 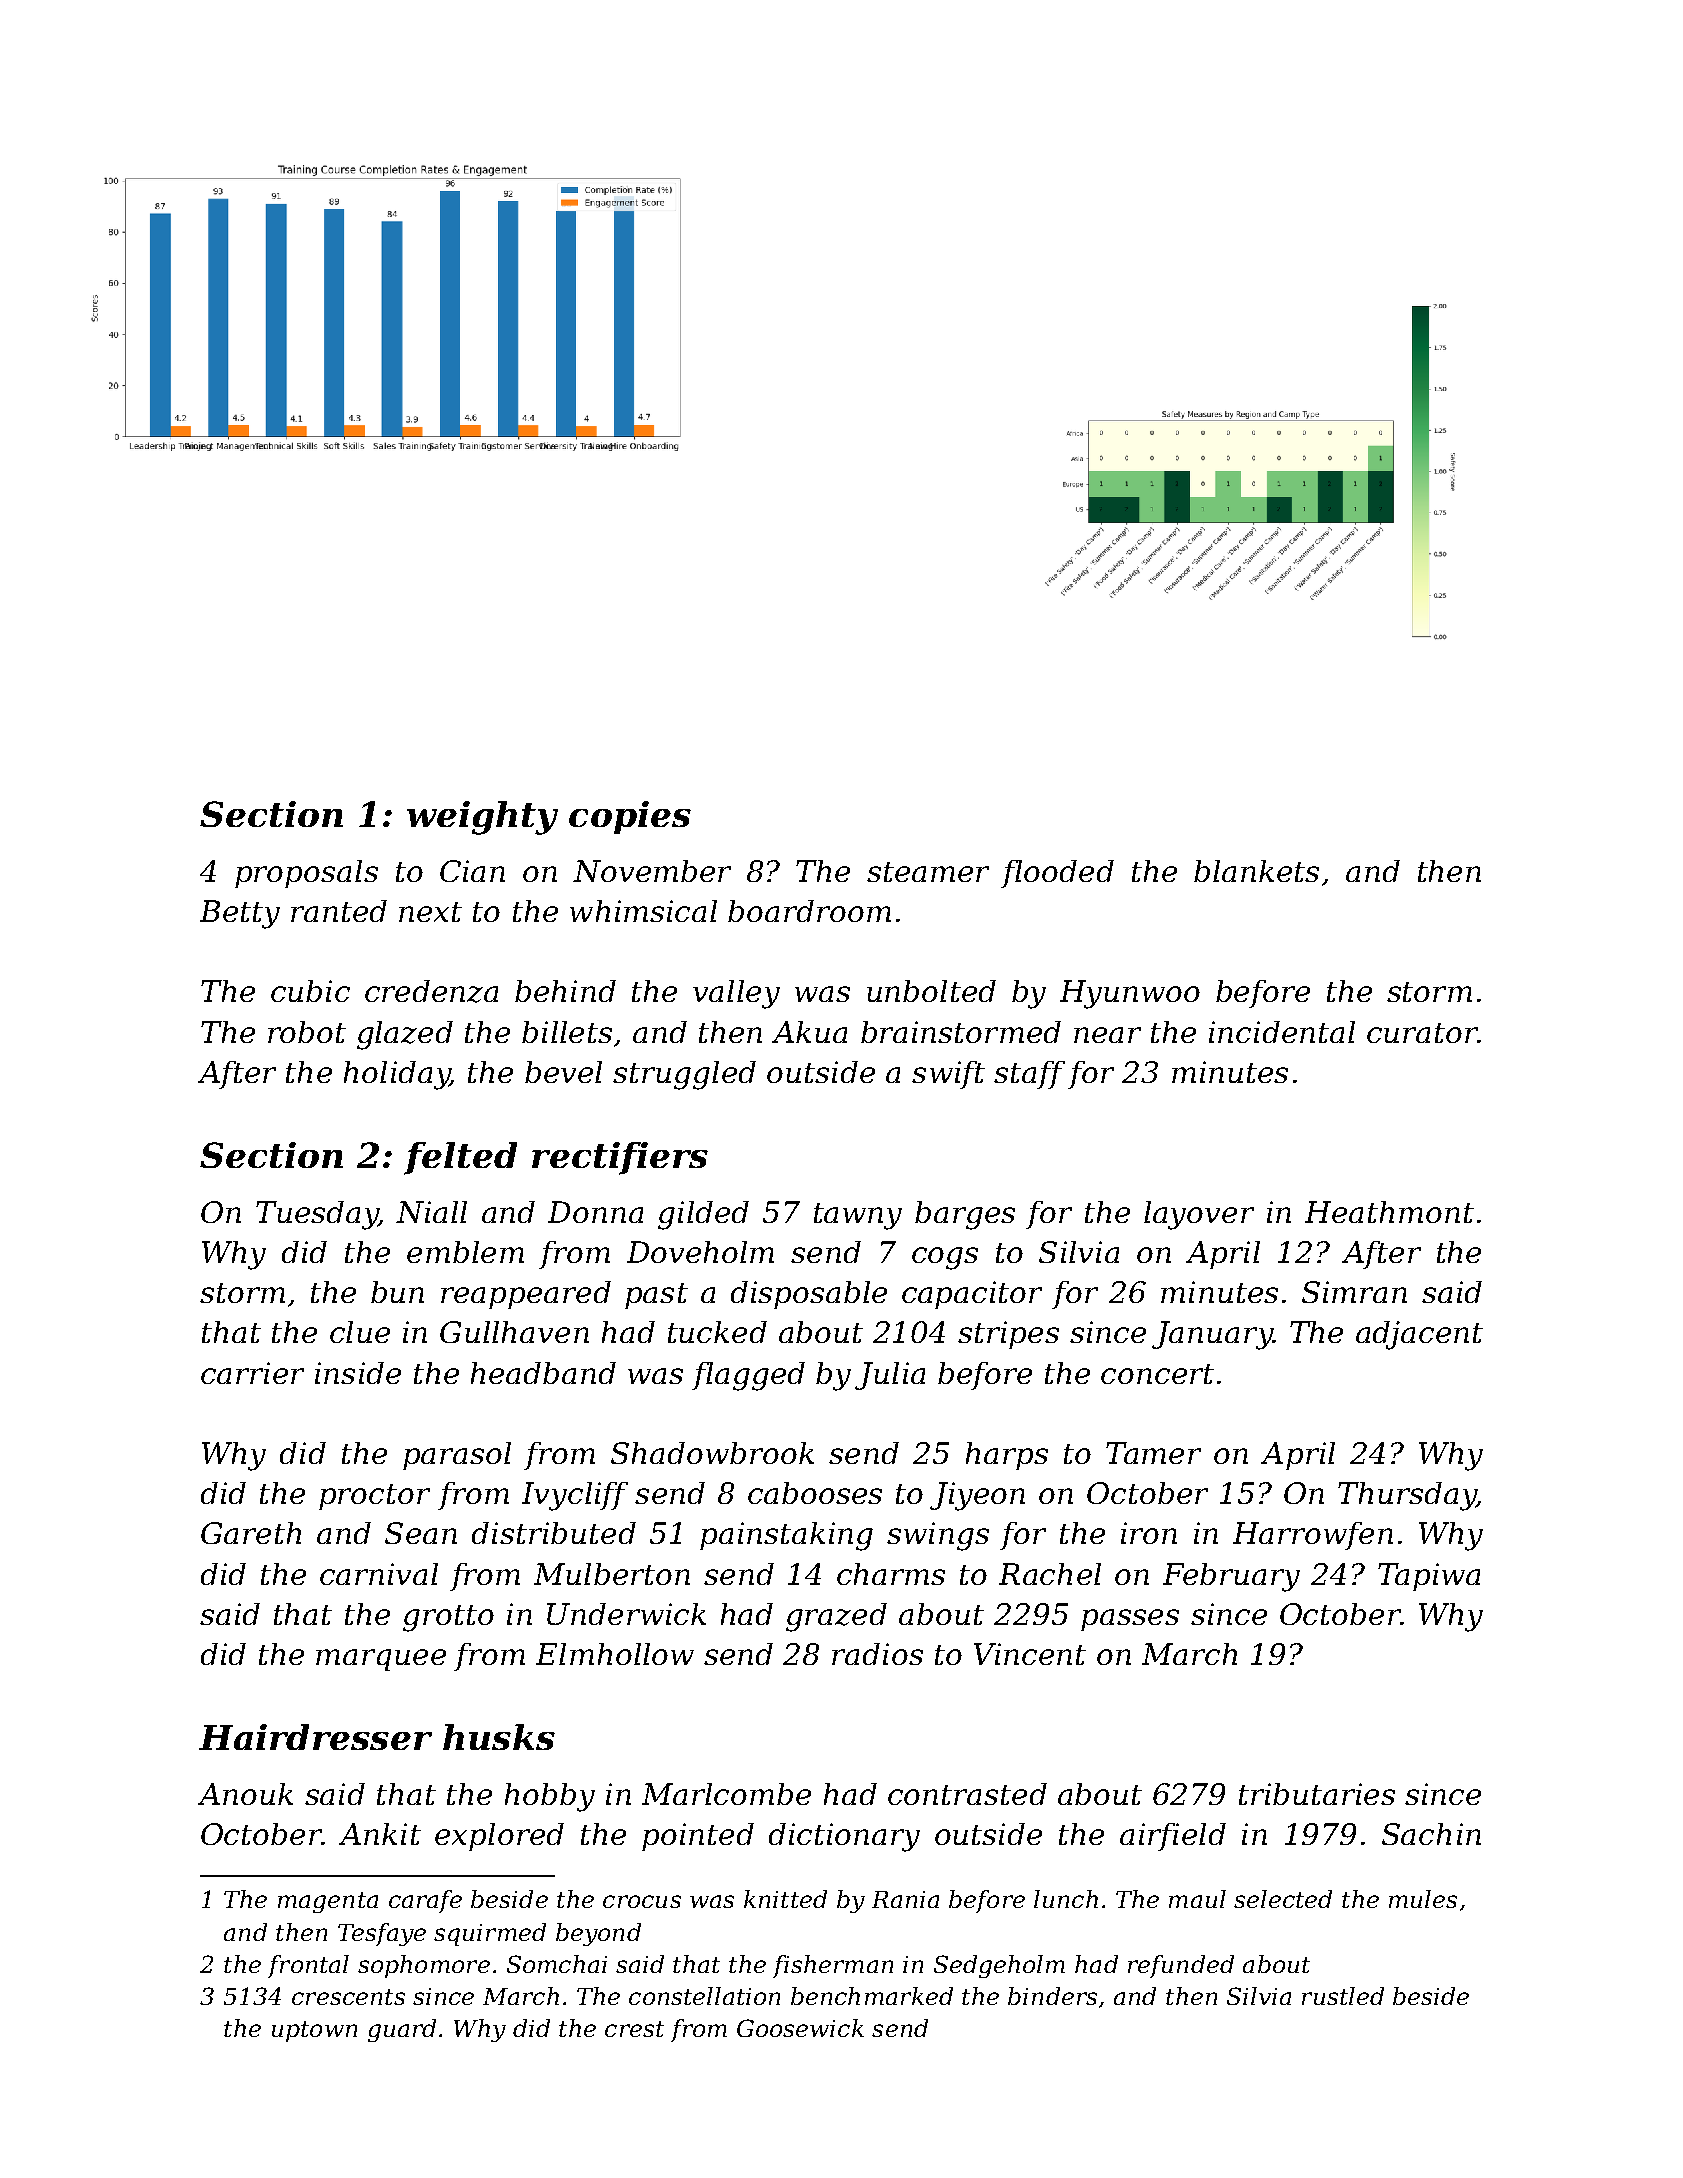 I want to click on proposals, so click(x=306, y=874).
